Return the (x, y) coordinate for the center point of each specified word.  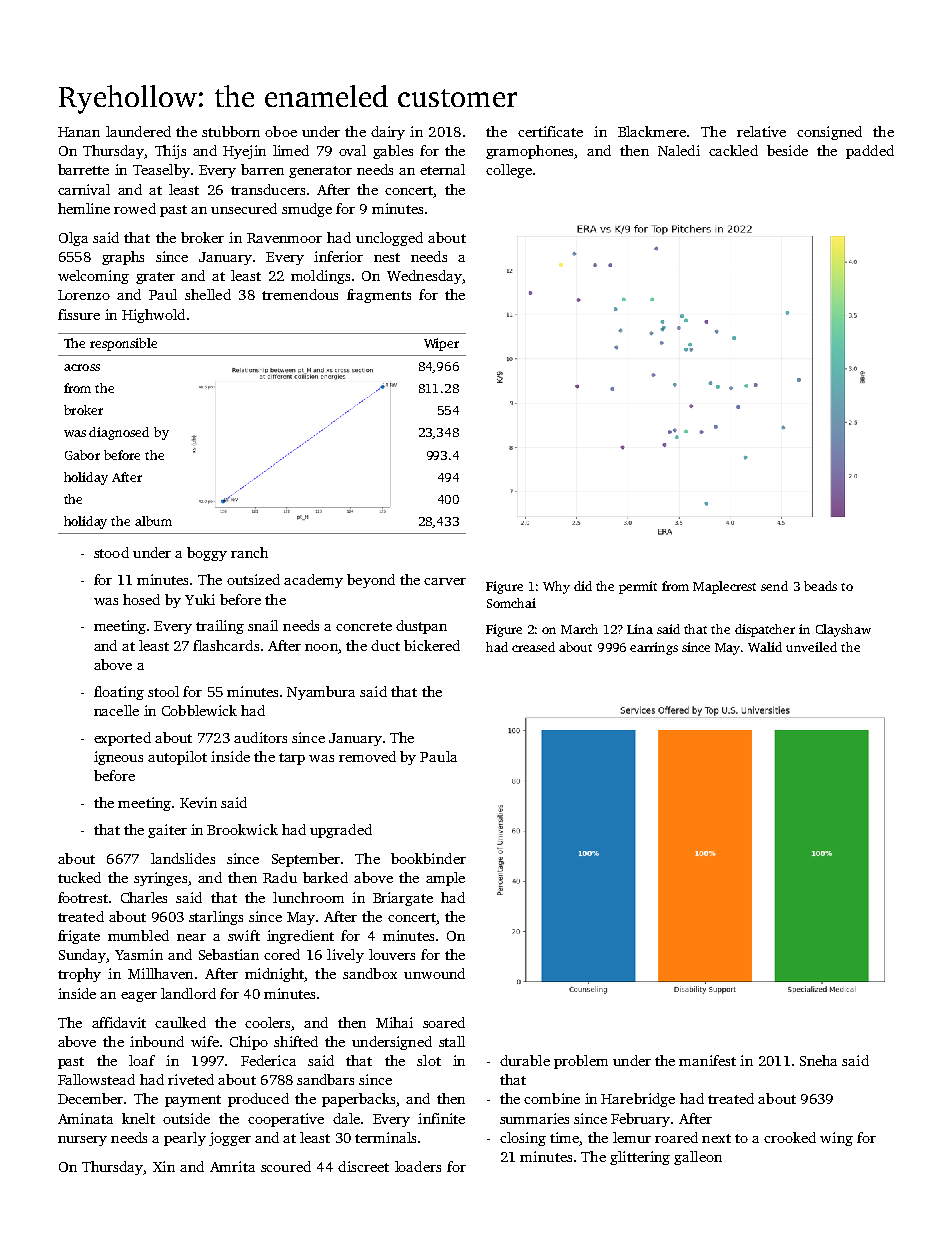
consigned (829, 133)
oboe (281, 131)
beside (787, 150)
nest (387, 257)
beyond (371, 581)
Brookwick (242, 829)
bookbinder (428, 858)
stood (111, 552)
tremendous (300, 294)
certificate (550, 131)
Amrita (232, 1166)
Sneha (818, 1060)
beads (820, 586)
